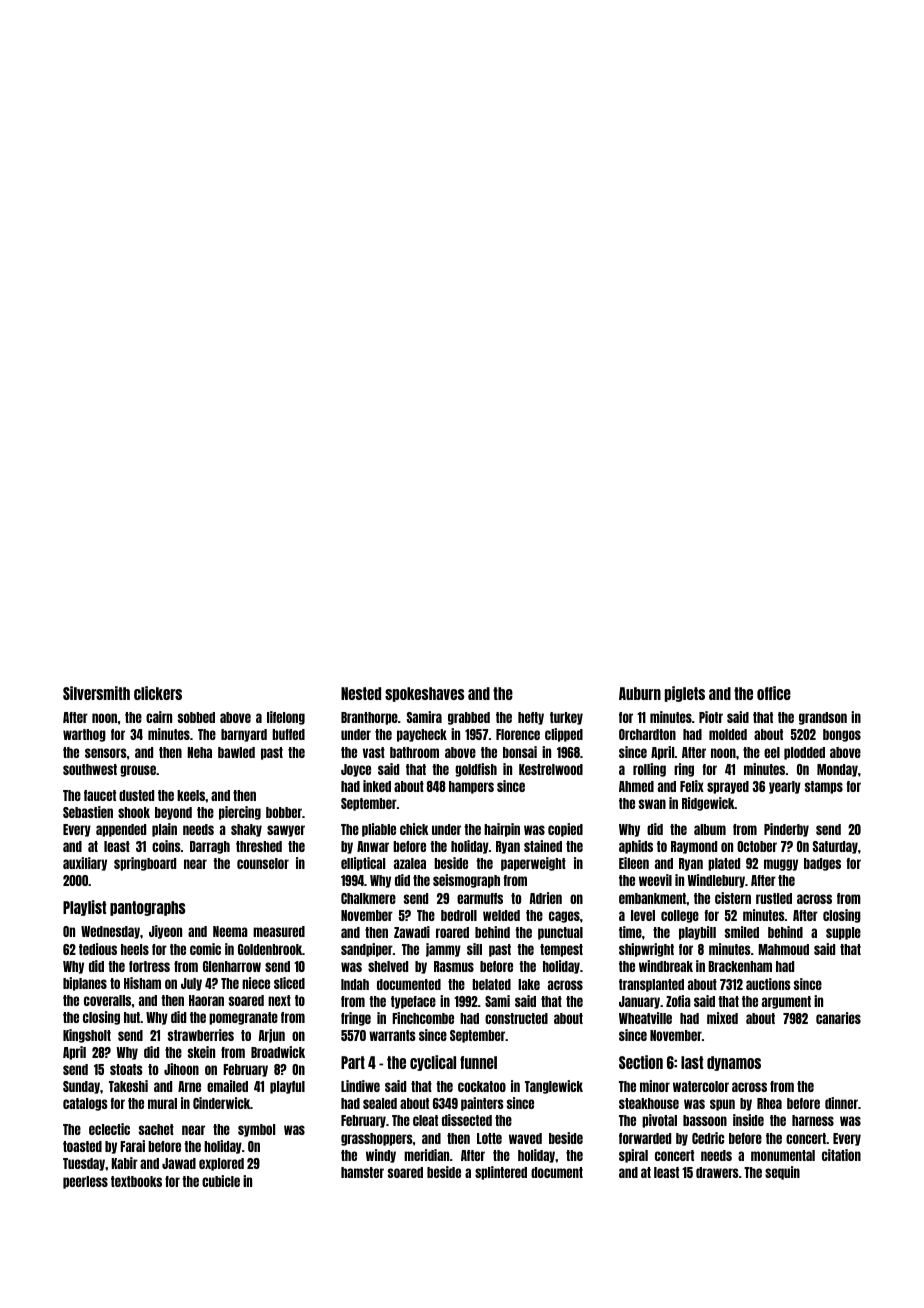 This screenshot has width=924, height=1308. What do you see at coordinates (823, 718) in the screenshot?
I see `grandson` at bounding box center [823, 718].
